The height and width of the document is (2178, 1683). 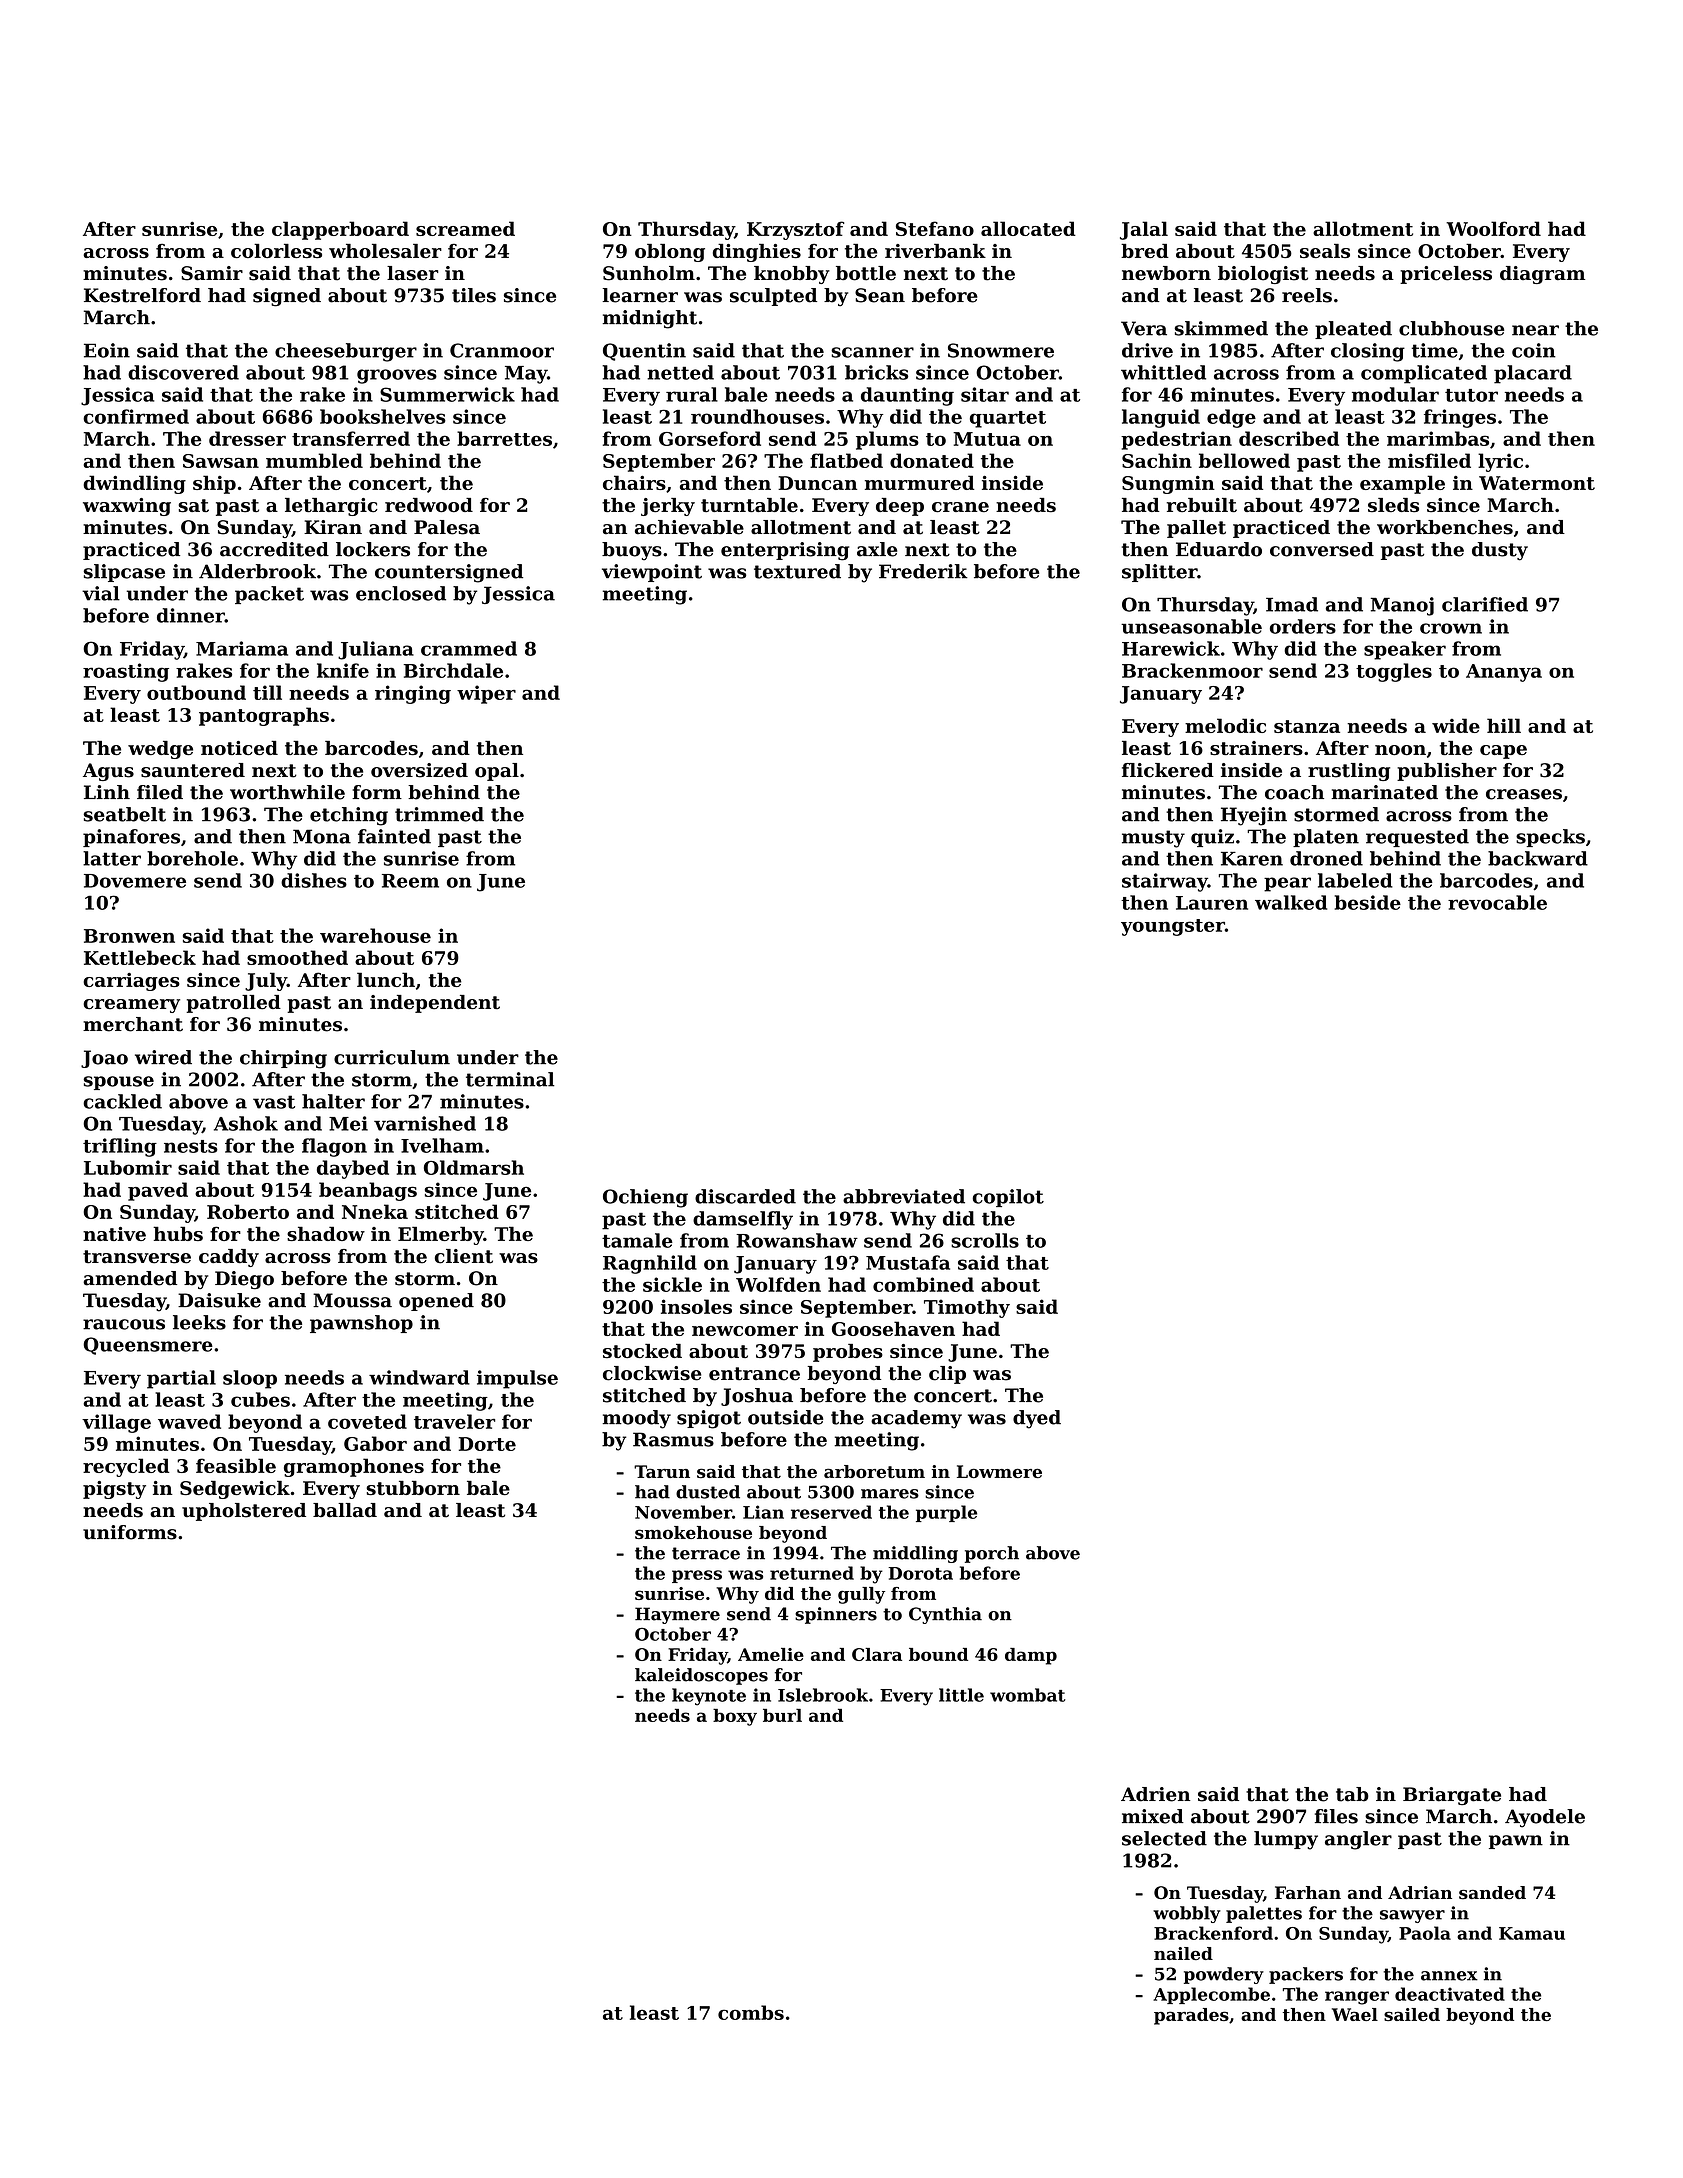 What do you see at coordinates (351, 438) in the document?
I see `transferred` at bounding box center [351, 438].
